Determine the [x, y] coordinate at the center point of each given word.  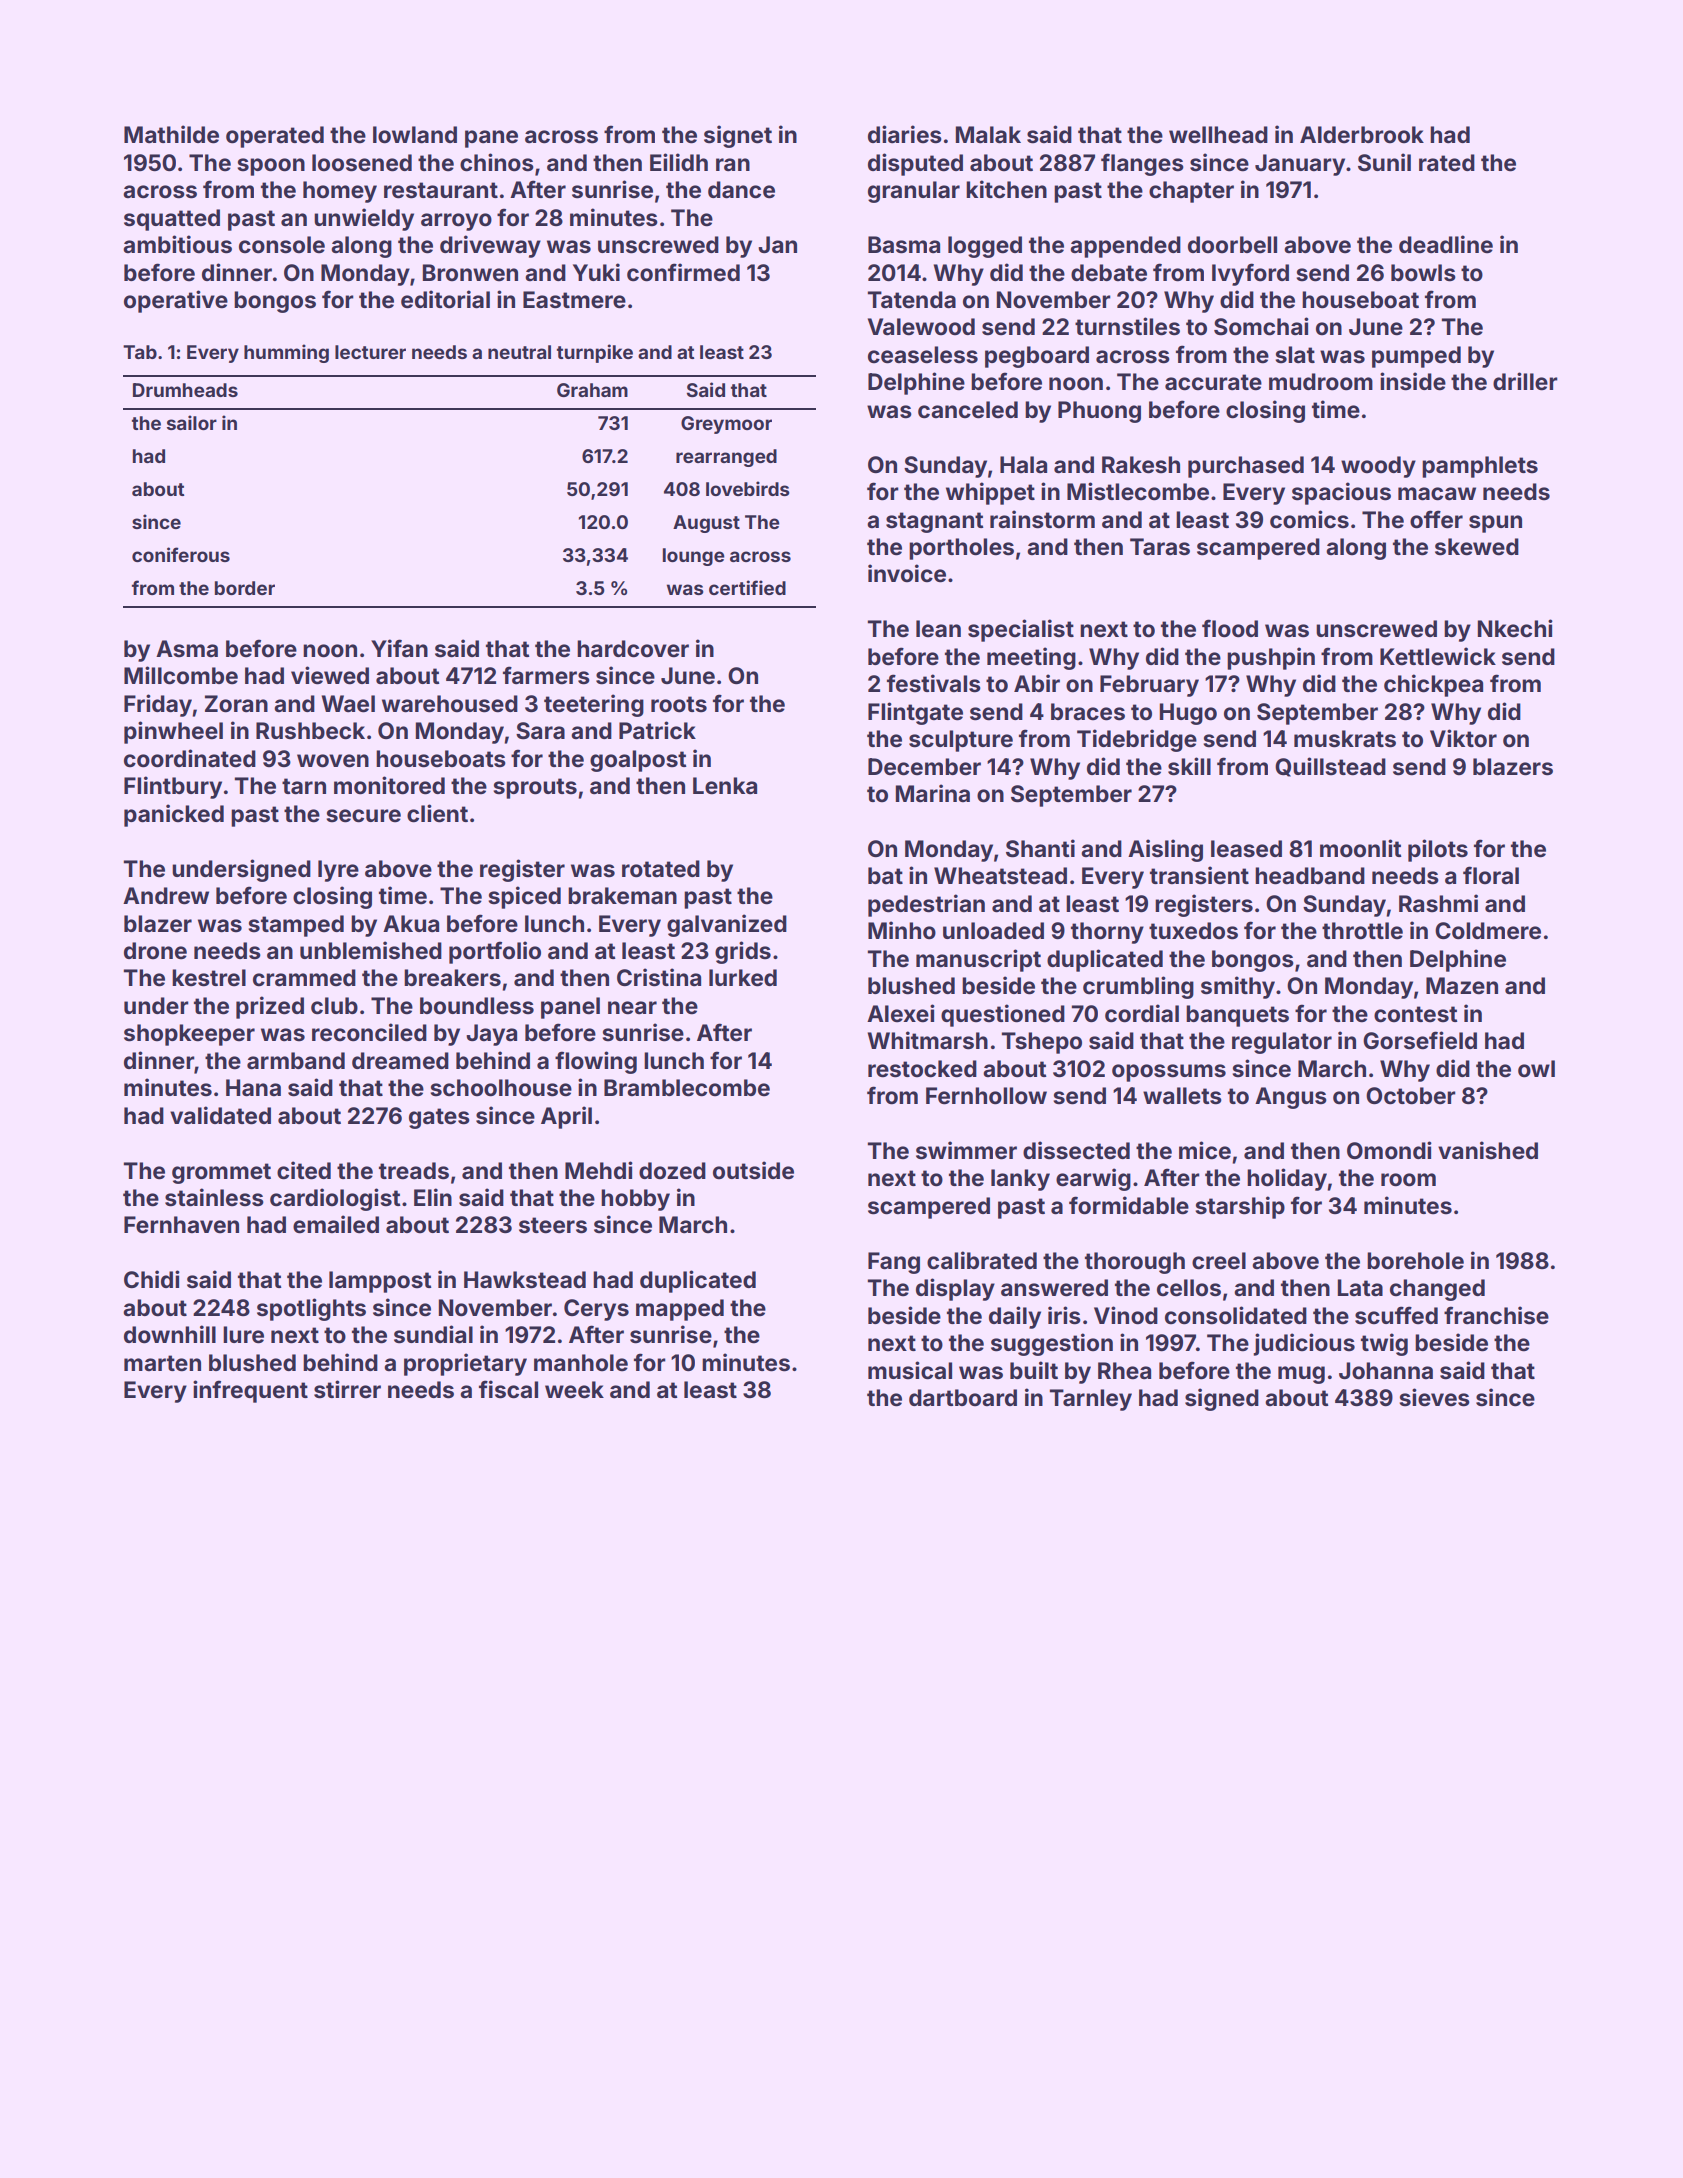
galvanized [727, 925]
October [1411, 1096]
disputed [915, 164]
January [1300, 165]
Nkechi [1515, 628]
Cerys [596, 1310]
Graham [592, 390]
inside [1413, 381]
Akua [411, 924]
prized [270, 1007]
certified [747, 587]
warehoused [450, 704]
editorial [445, 299]
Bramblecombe [687, 1088]
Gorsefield [1420, 1040]
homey [340, 192]
